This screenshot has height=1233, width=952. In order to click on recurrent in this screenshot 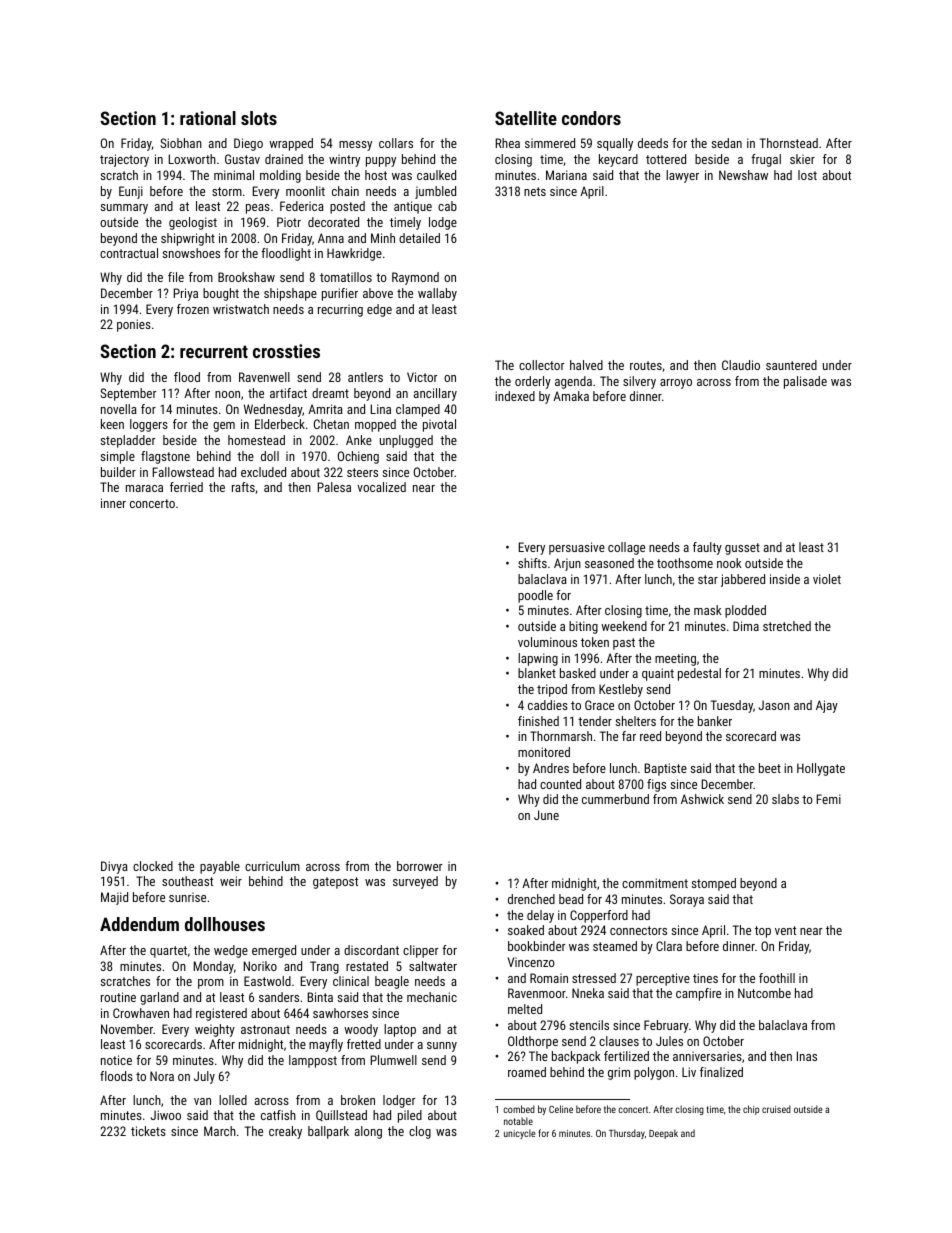, I will do `click(214, 351)`.
